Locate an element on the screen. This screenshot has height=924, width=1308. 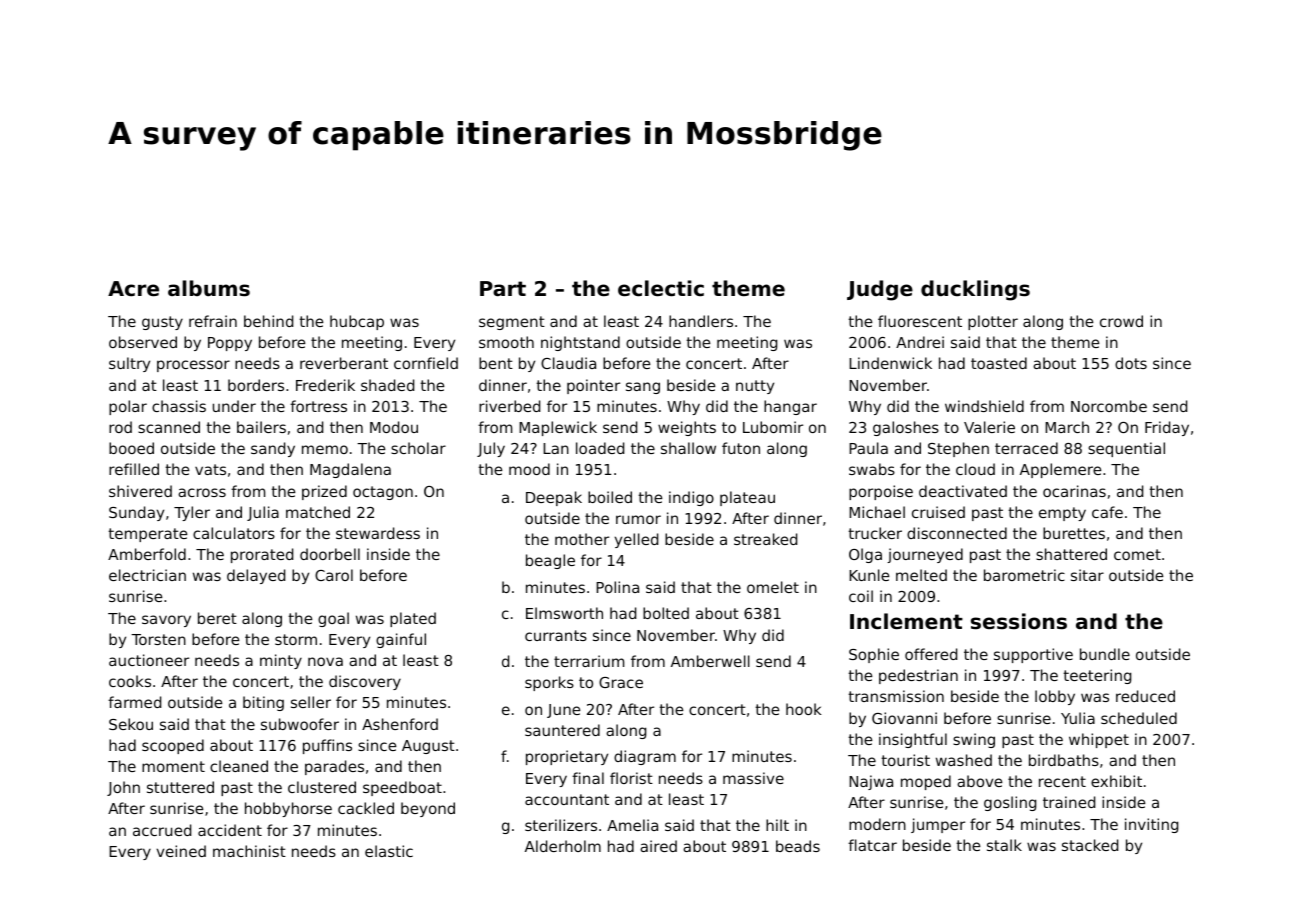
across is located at coordinates (202, 492).
